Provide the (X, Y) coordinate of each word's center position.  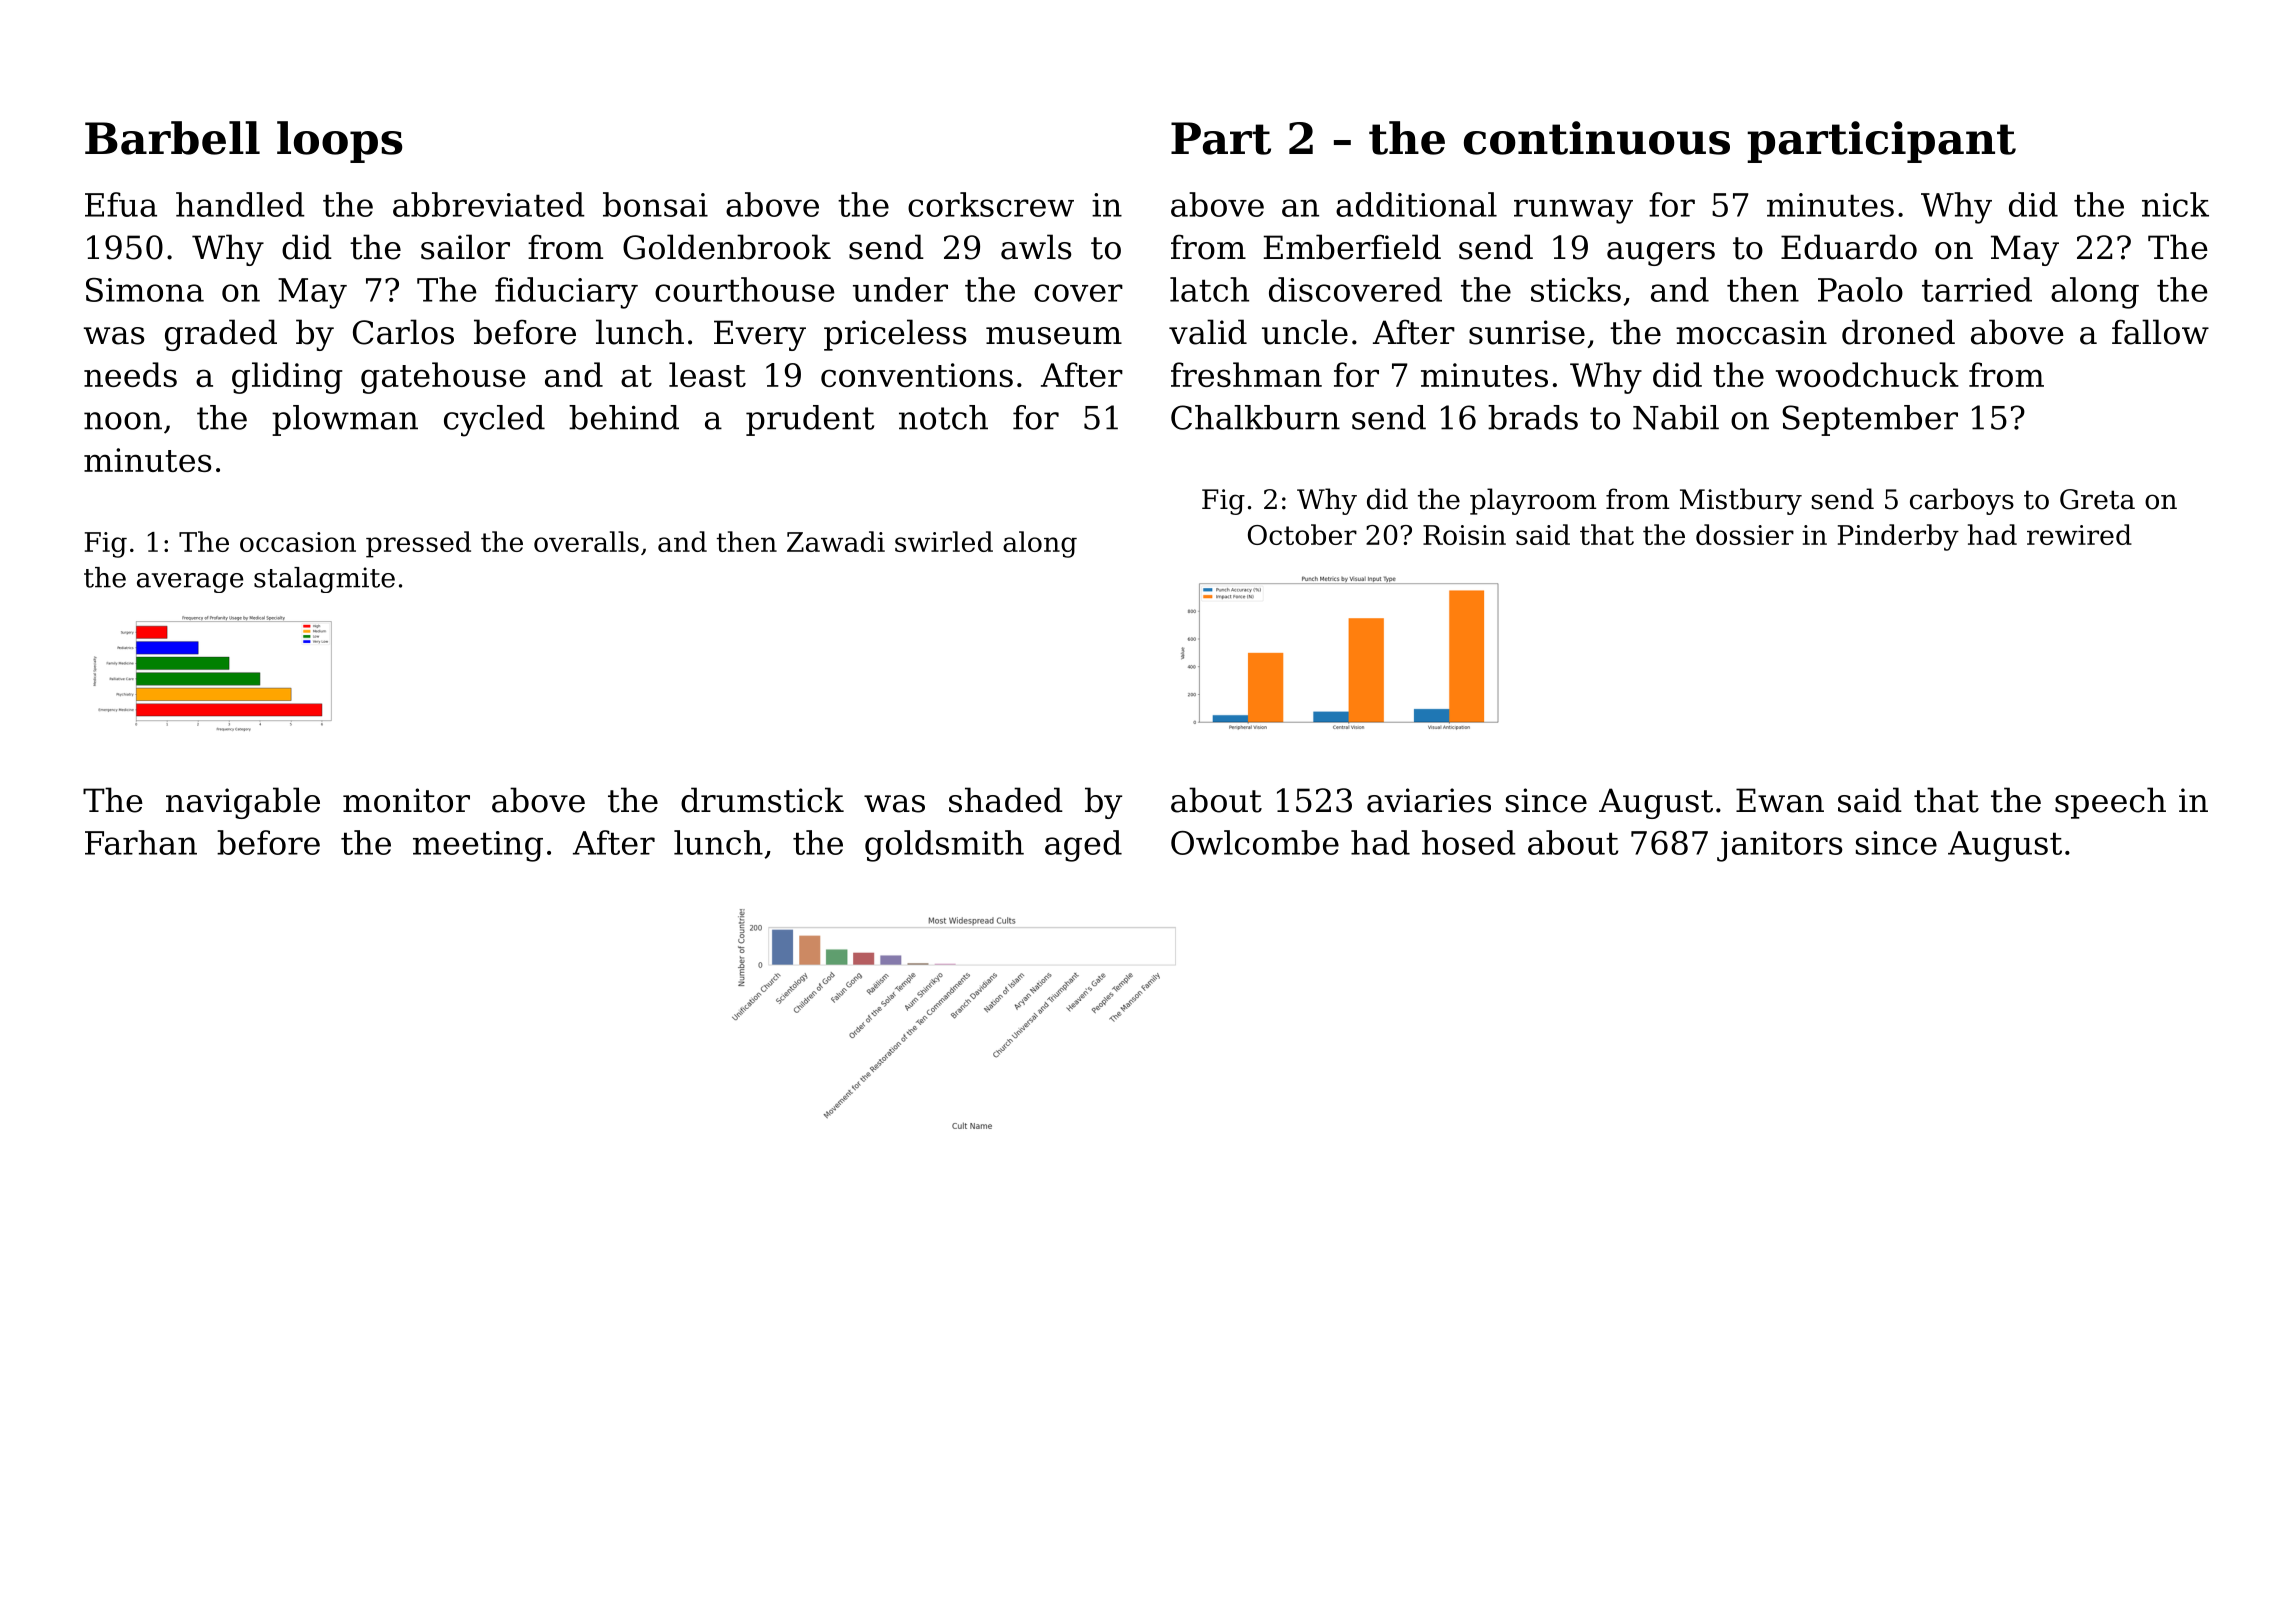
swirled (944, 541)
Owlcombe (1255, 842)
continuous (1597, 138)
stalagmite (324, 580)
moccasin (1751, 332)
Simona (145, 290)
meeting (478, 846)
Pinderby (1898, 537)
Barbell (172, 138)
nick (2175, 204)
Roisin (1464, 535)
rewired (2079, 534)
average (190, 583)
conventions (917, 375)
